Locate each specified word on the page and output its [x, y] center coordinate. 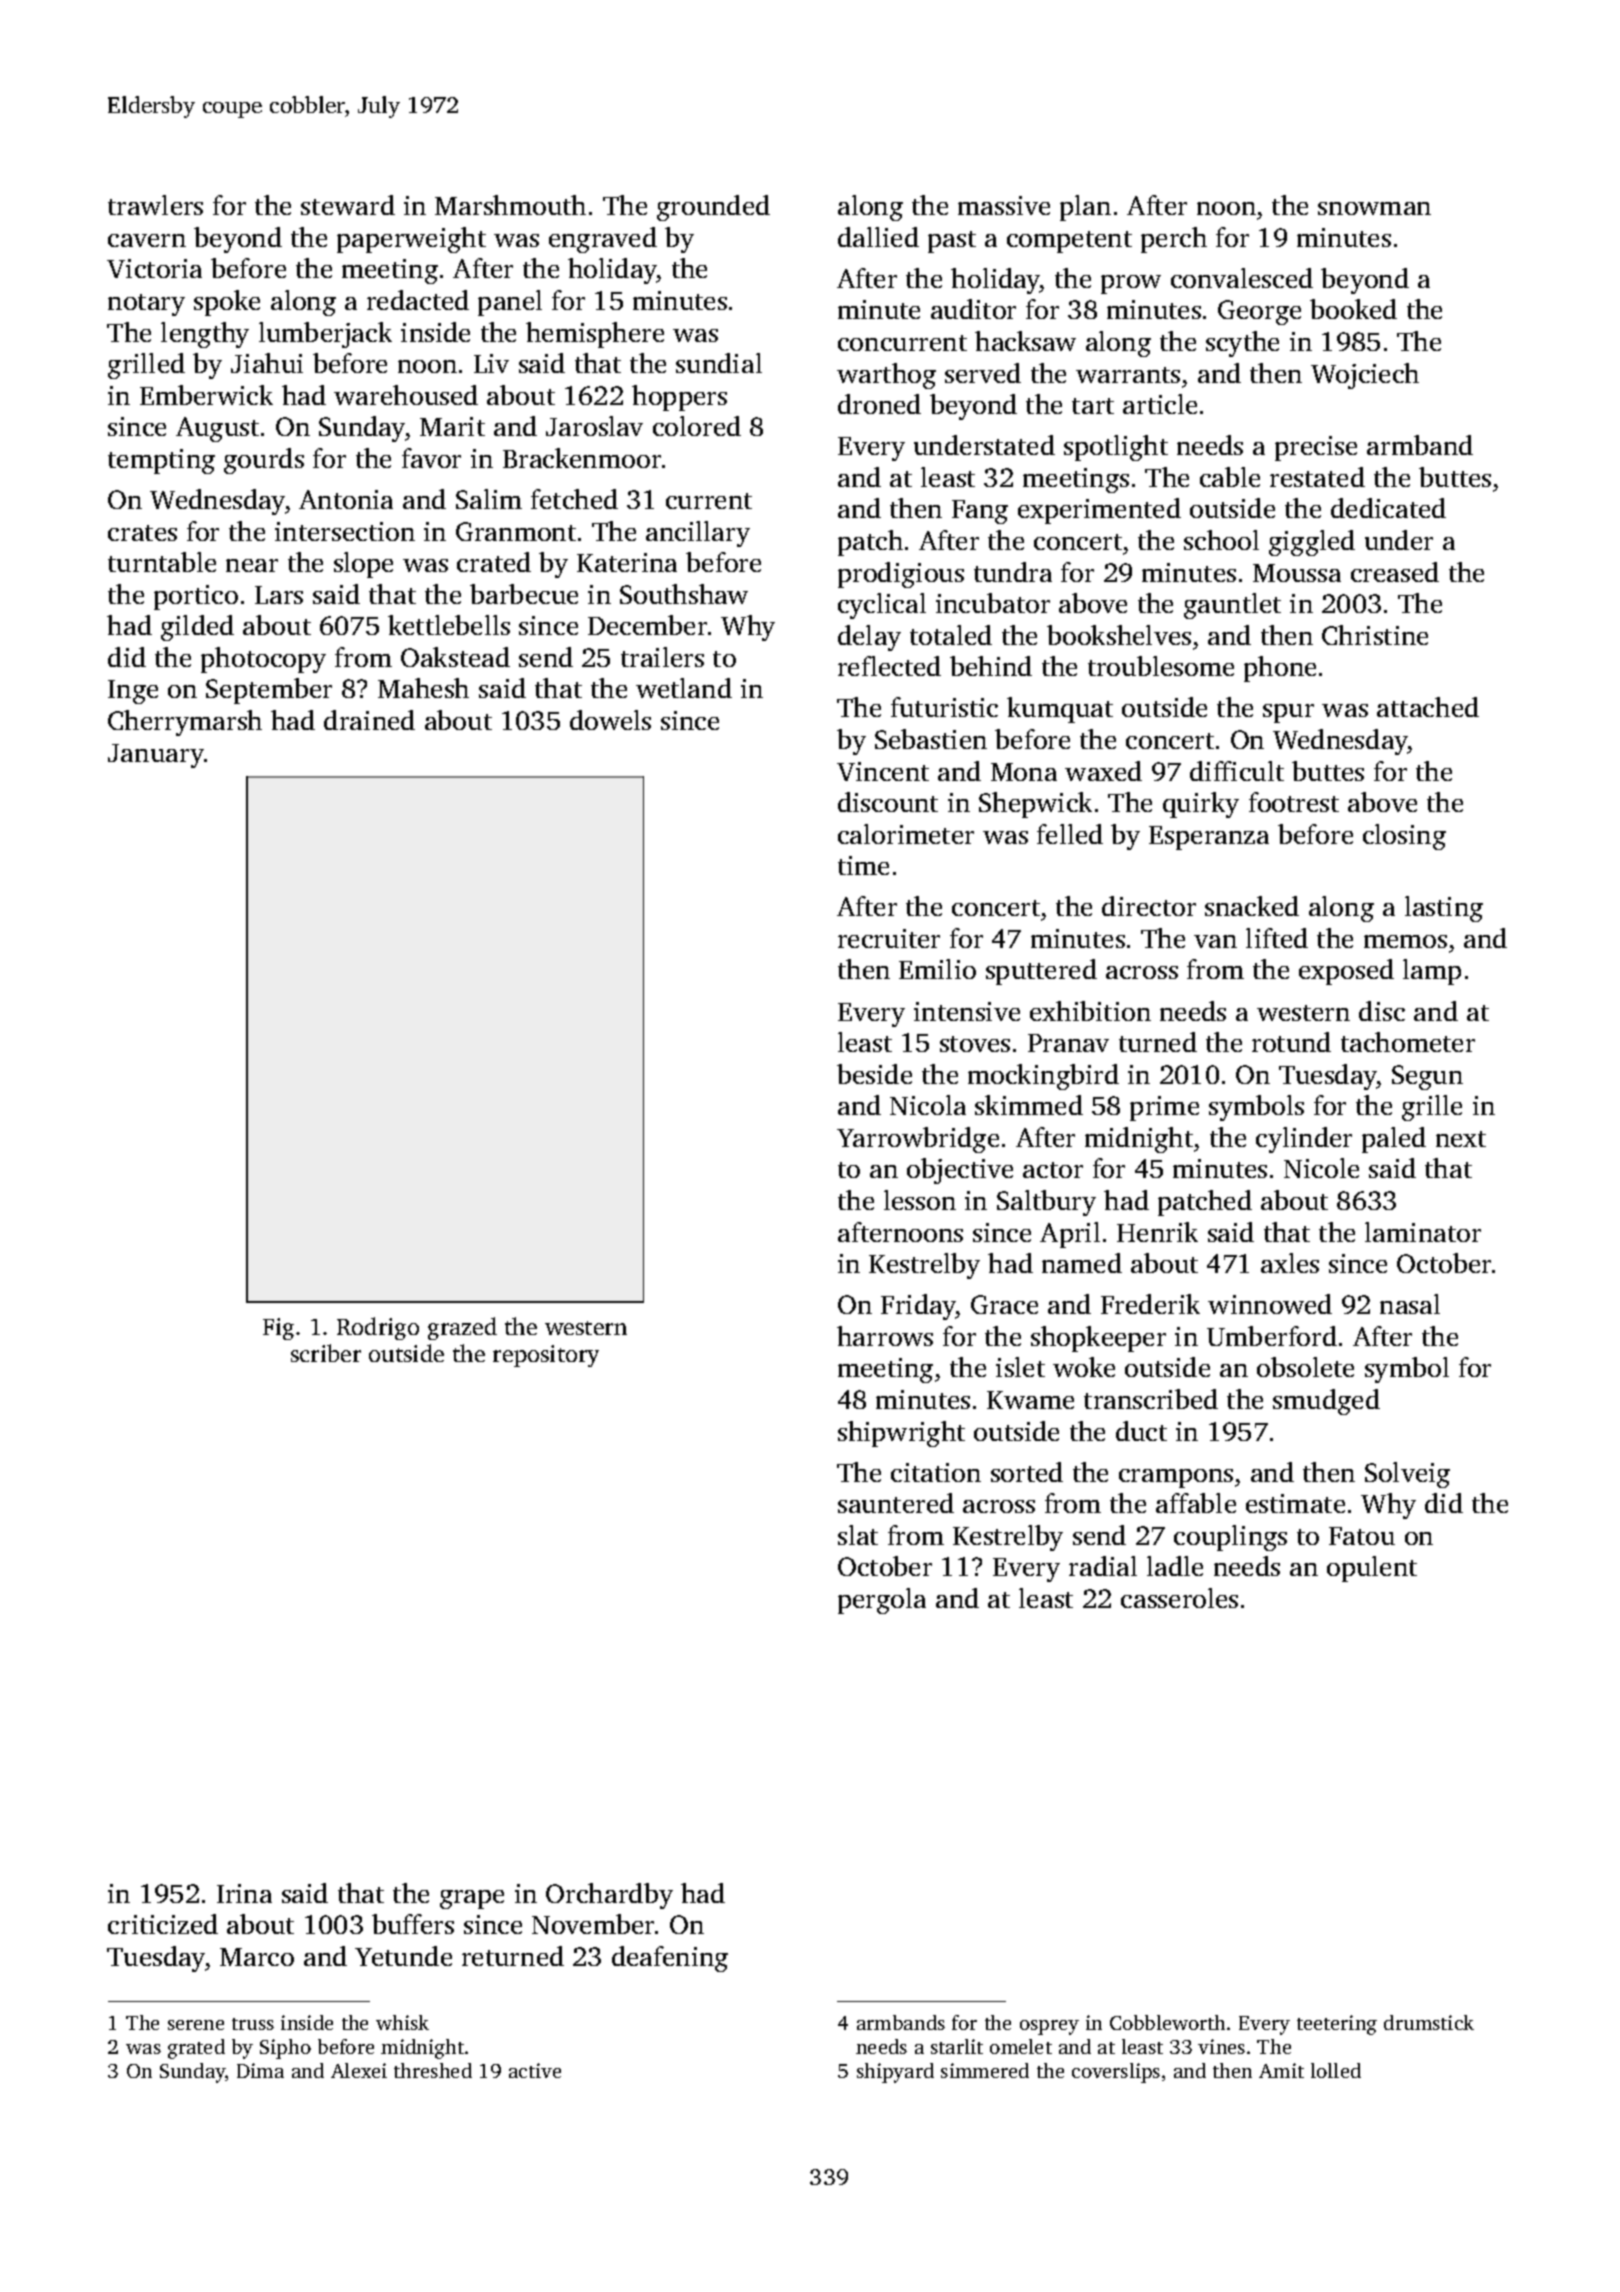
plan [1085, 208]
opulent [1372, 1569]
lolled [1336, 2070]
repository [546, 1356]
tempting [161, 461]
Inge [133, 692]
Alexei [359, 2070]
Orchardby [609, 1896]
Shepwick [1035, 805]
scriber [326, 1353]
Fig [278, 1329]
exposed [1346, 972]
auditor [973, 309]
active [535, 2070]
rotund [1291, 1042]
